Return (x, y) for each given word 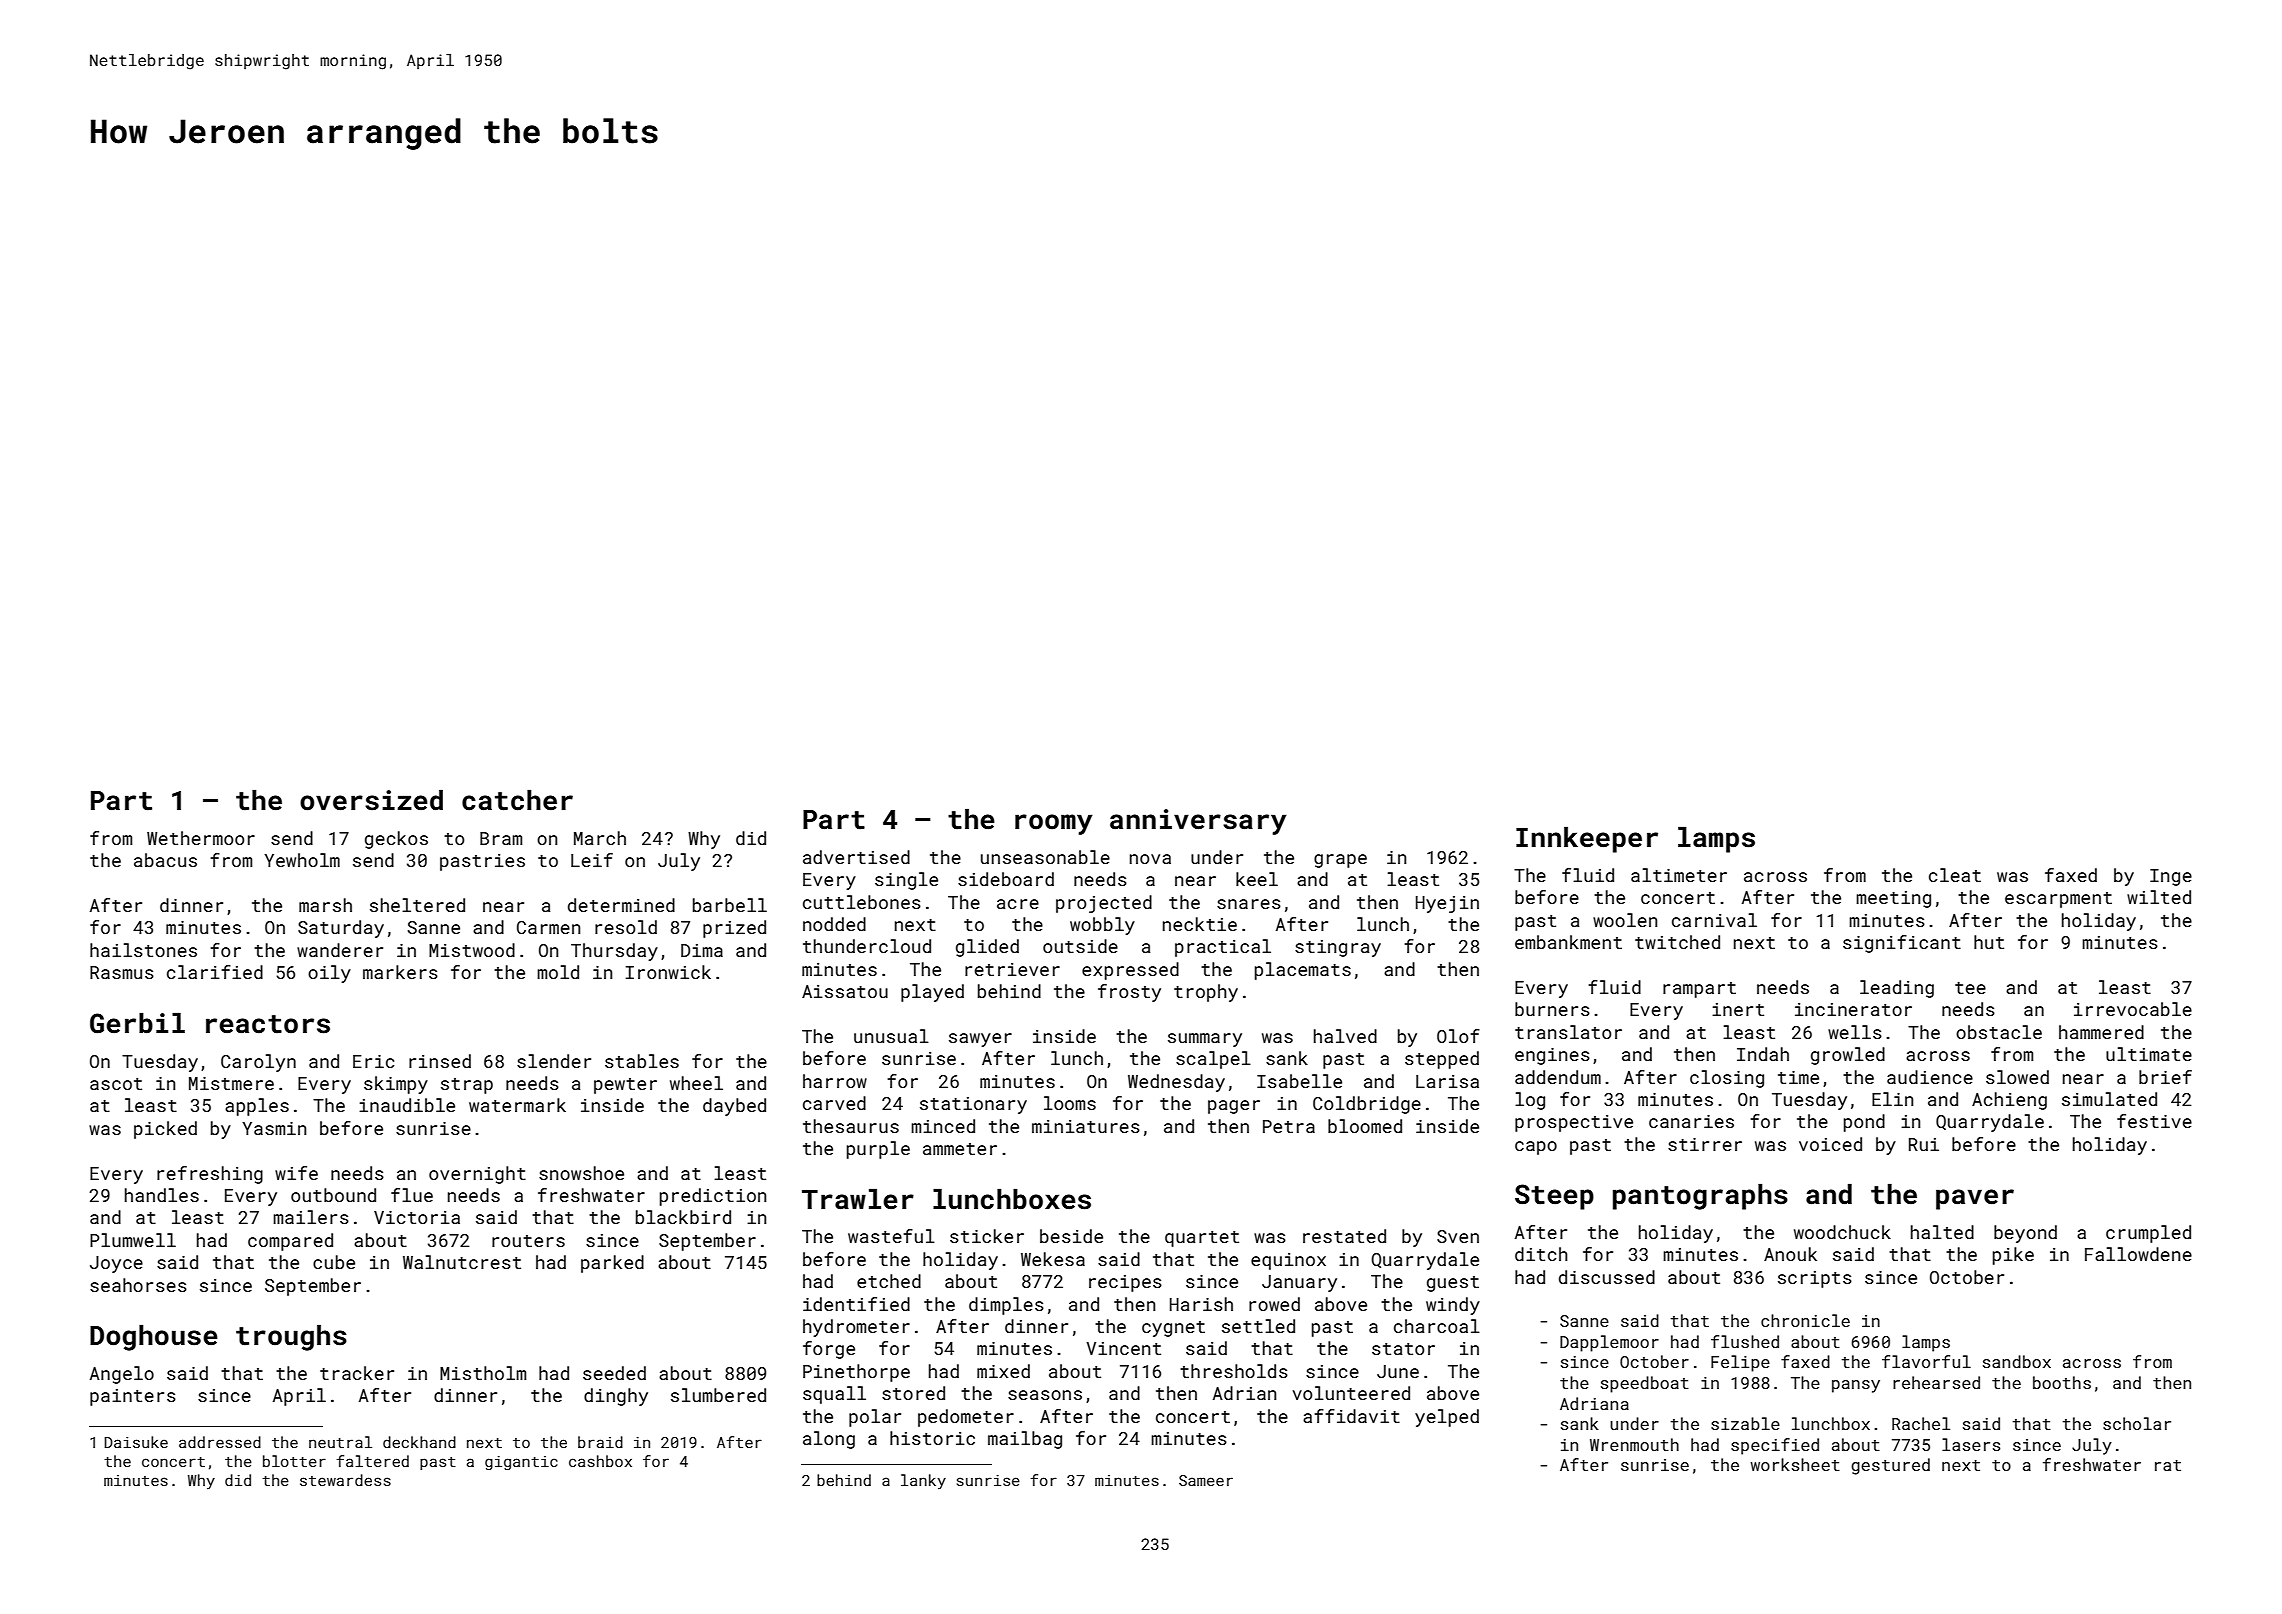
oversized (371, 800)
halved (1345, 1036)
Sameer (1206, 1480)
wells (1855, 1032)
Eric (373, 1061)
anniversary (1198, 822)
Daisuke (136, 1442)
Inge (2171, 877)
